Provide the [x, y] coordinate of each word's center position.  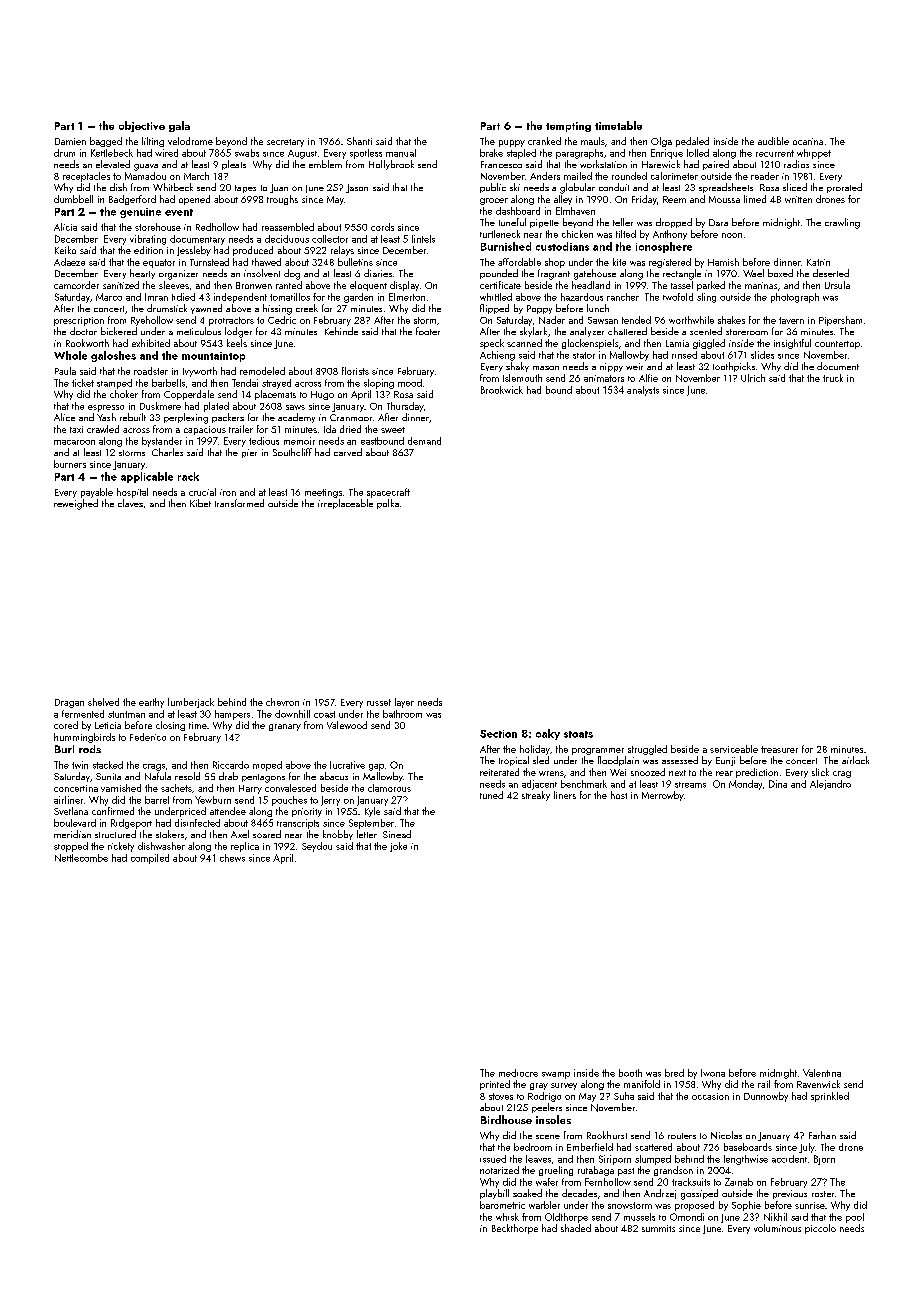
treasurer [779, 749]
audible [773, 141]
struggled [647, 750]
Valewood [347, 725]
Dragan [69, 703]
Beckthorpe [515, 1229]
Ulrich [753, 378]
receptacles [86, 177]
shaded [576, 1228]
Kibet [200, 503]
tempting [568, 127]
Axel [240, 834]
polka [388, 504]
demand [424, 441]
